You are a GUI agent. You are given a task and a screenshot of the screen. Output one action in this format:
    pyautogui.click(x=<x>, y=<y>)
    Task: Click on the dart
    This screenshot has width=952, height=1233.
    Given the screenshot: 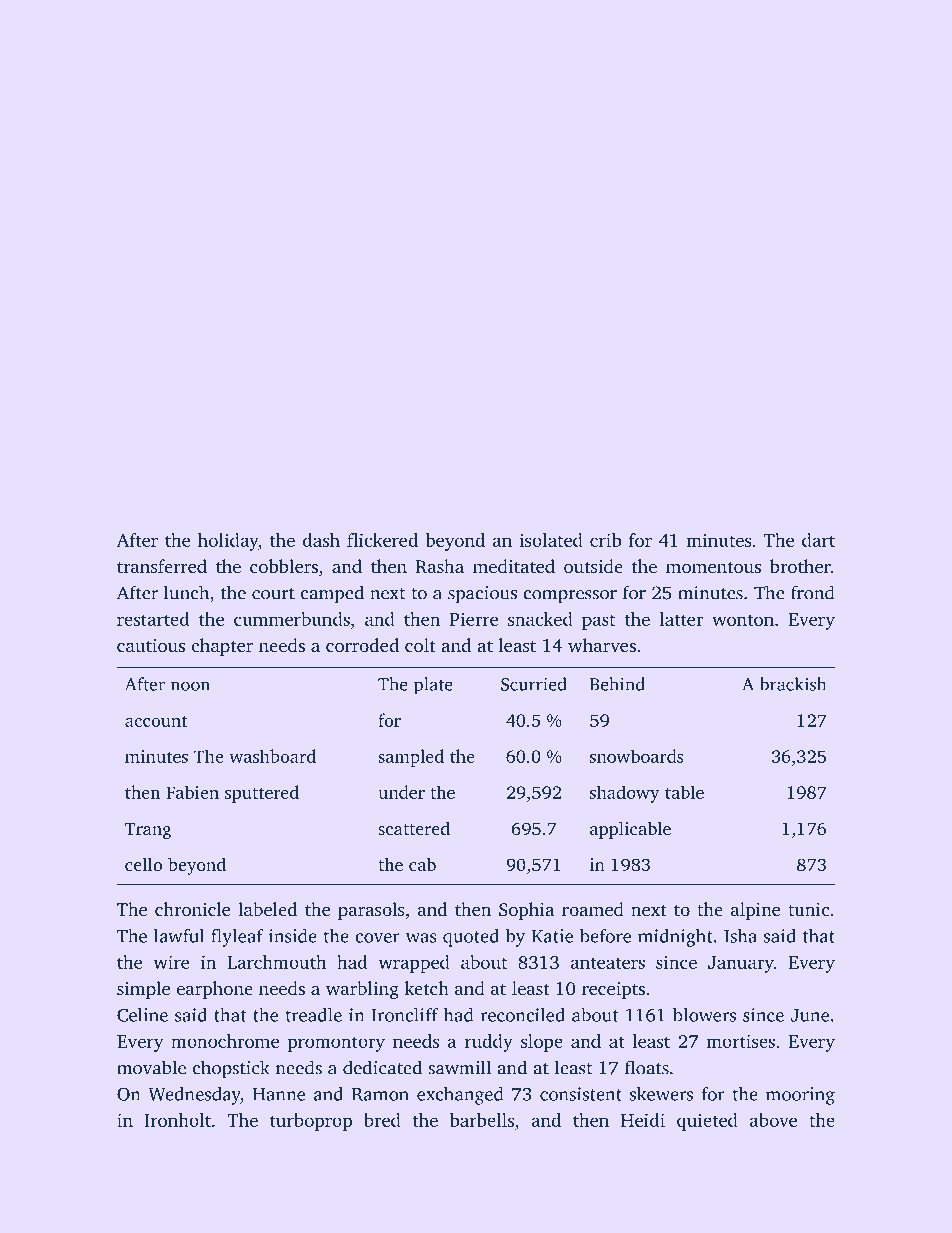 What is the action you would take?
    pyautogui.click(x=818, y=540)
